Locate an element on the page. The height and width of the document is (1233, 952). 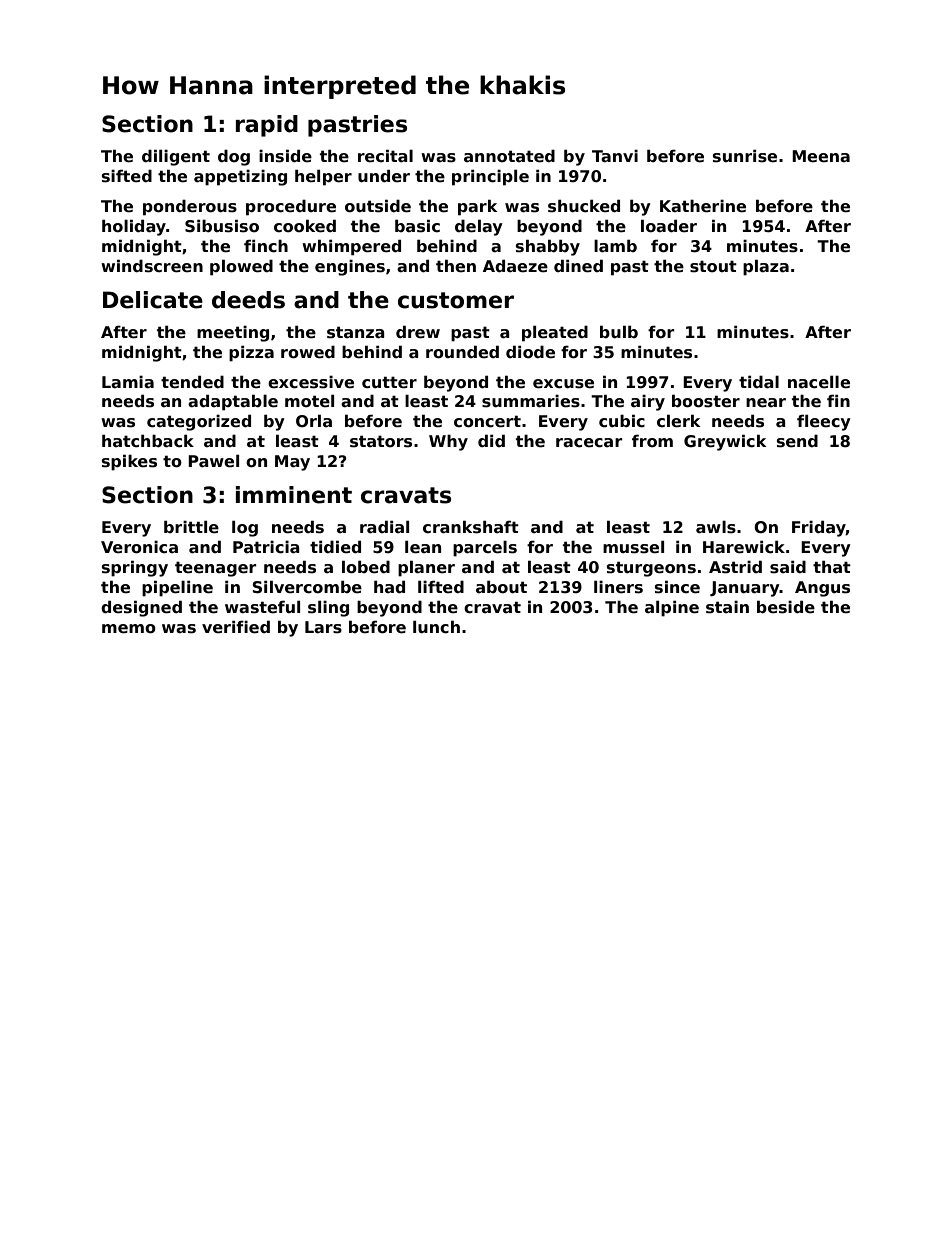
bulb is located at coordinates (619, 331).
